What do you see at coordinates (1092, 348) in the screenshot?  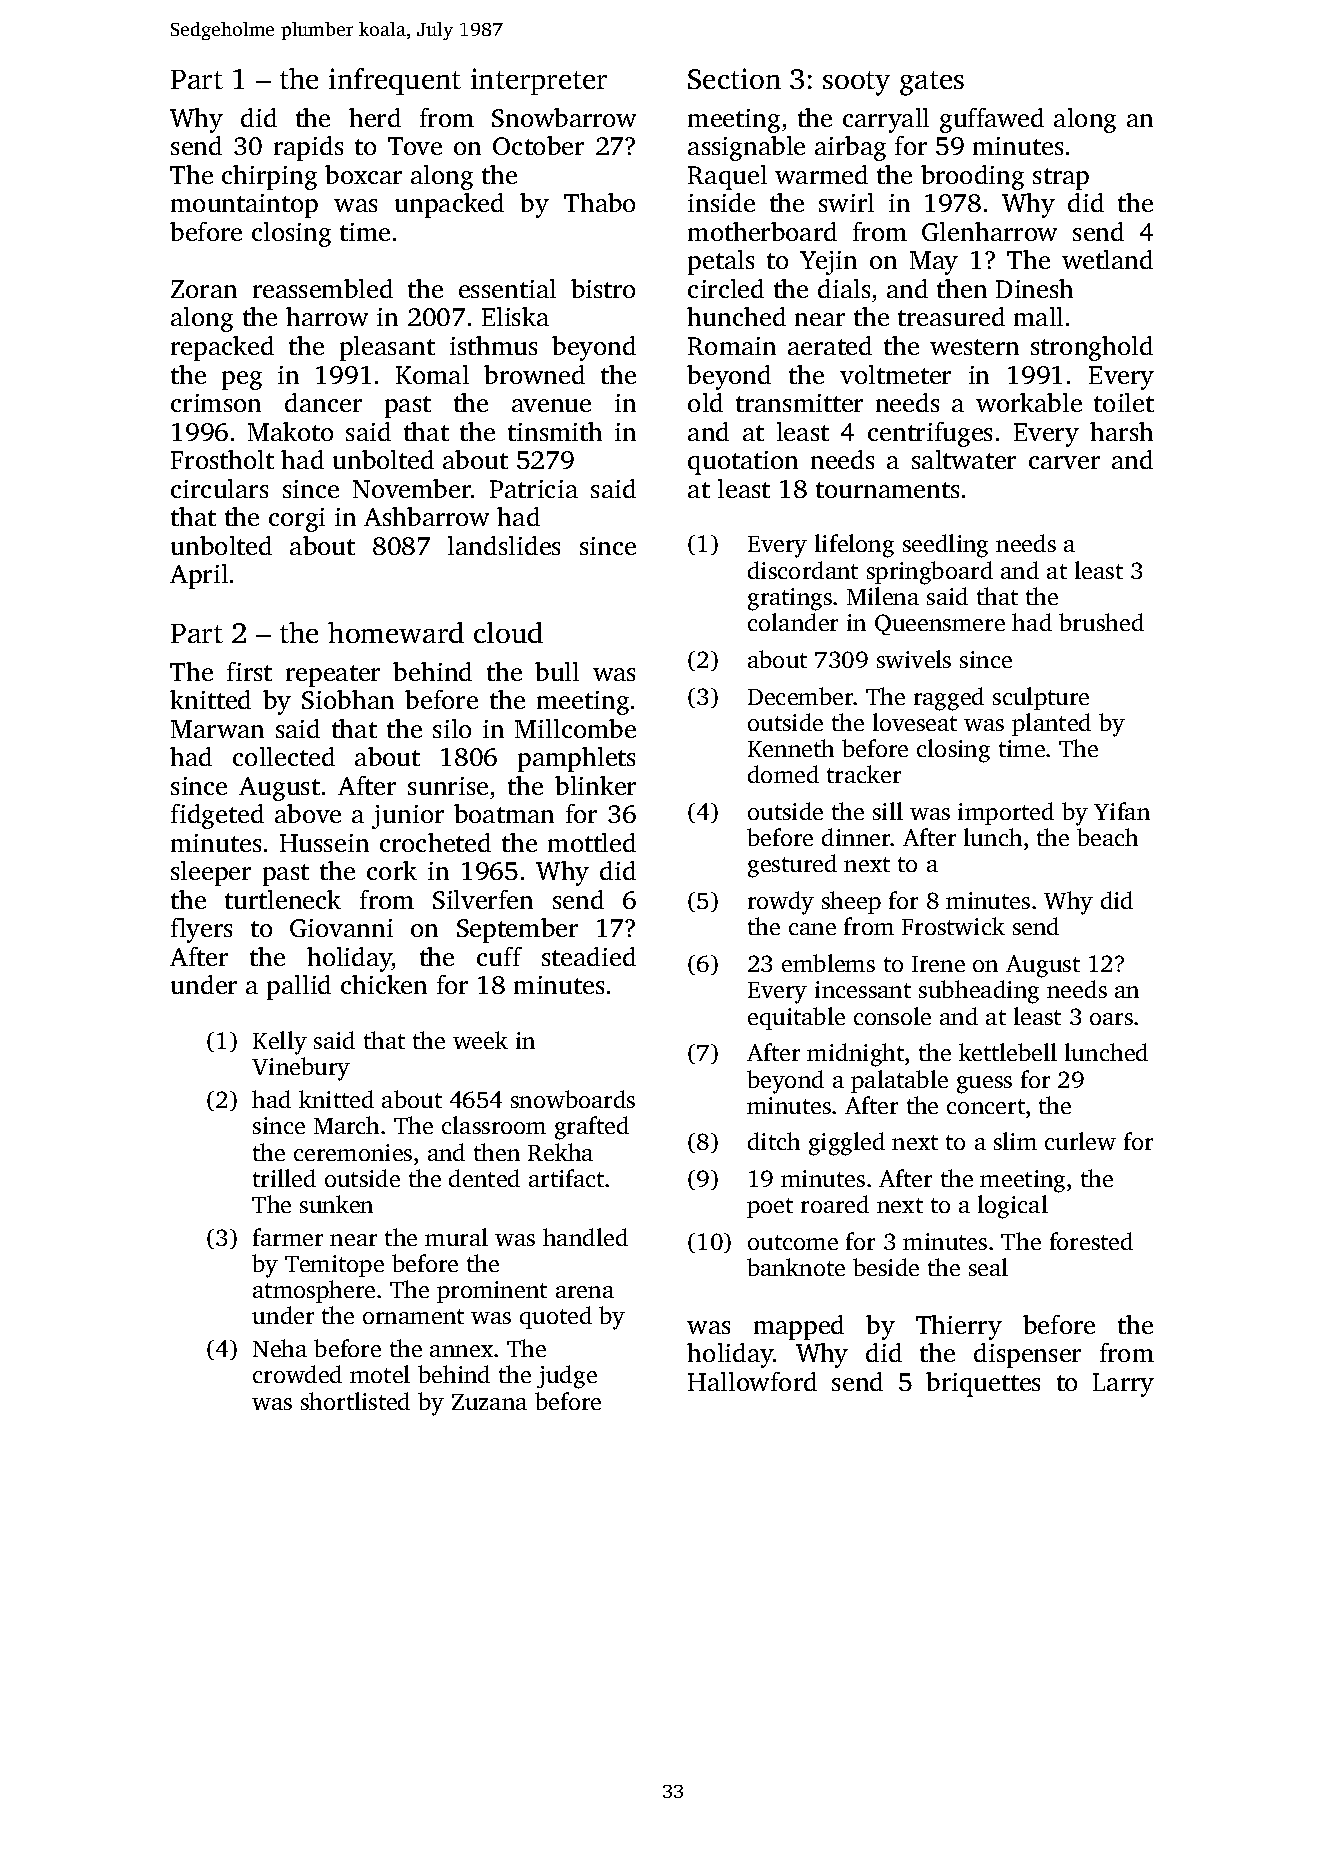 I see `stronghold` at bounding box center [1092, 348].
